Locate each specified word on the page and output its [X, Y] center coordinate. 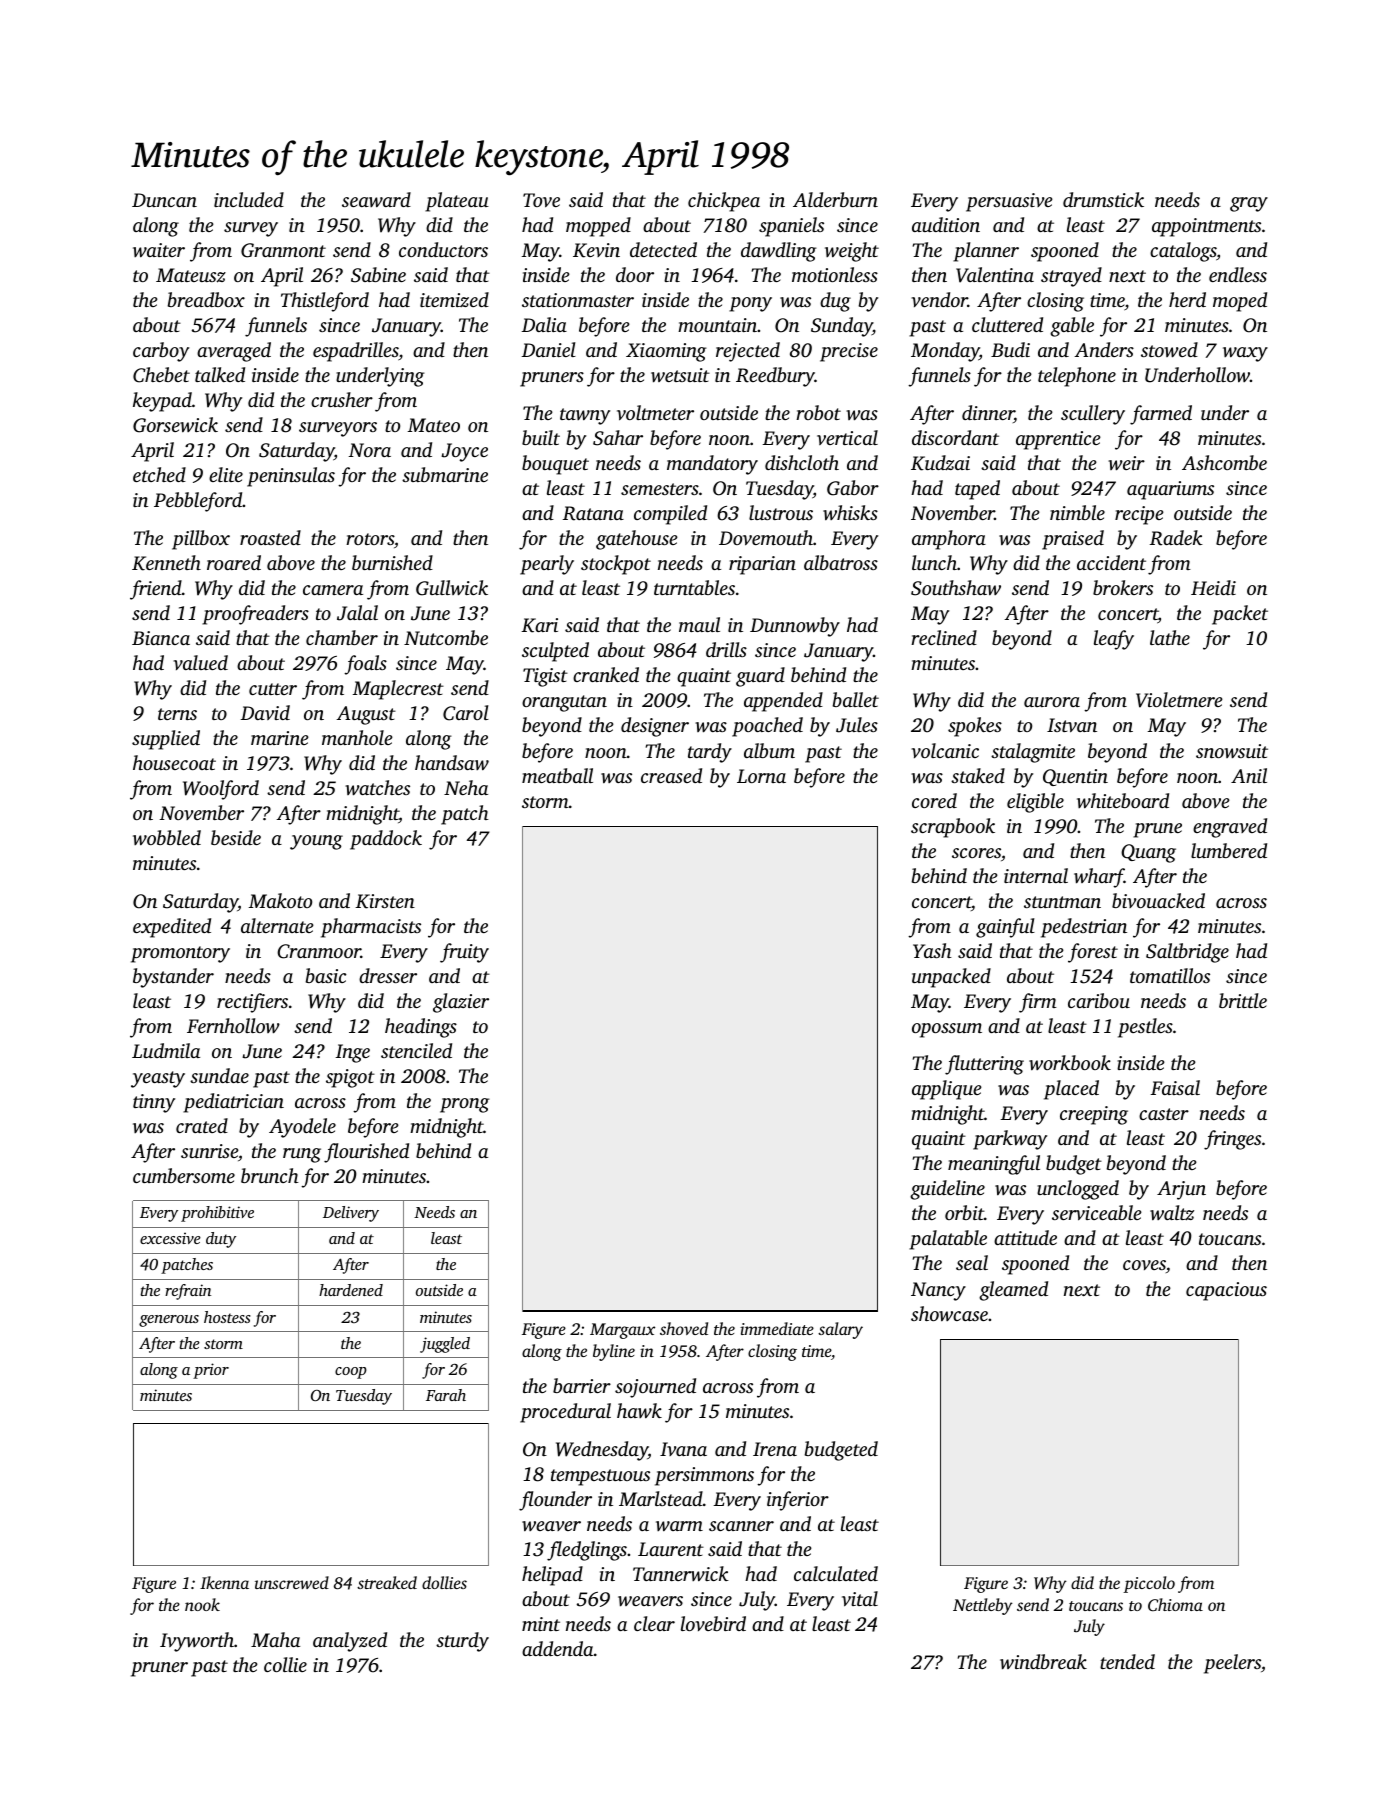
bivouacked [1158, 900]
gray [1249, 204]
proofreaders [255, 615]
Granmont [283, 250]
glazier [461, 1003]
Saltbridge [1187, 953]
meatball [557, 775]
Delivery [351, 1214]
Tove [541, 200]
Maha [275, 1639]
